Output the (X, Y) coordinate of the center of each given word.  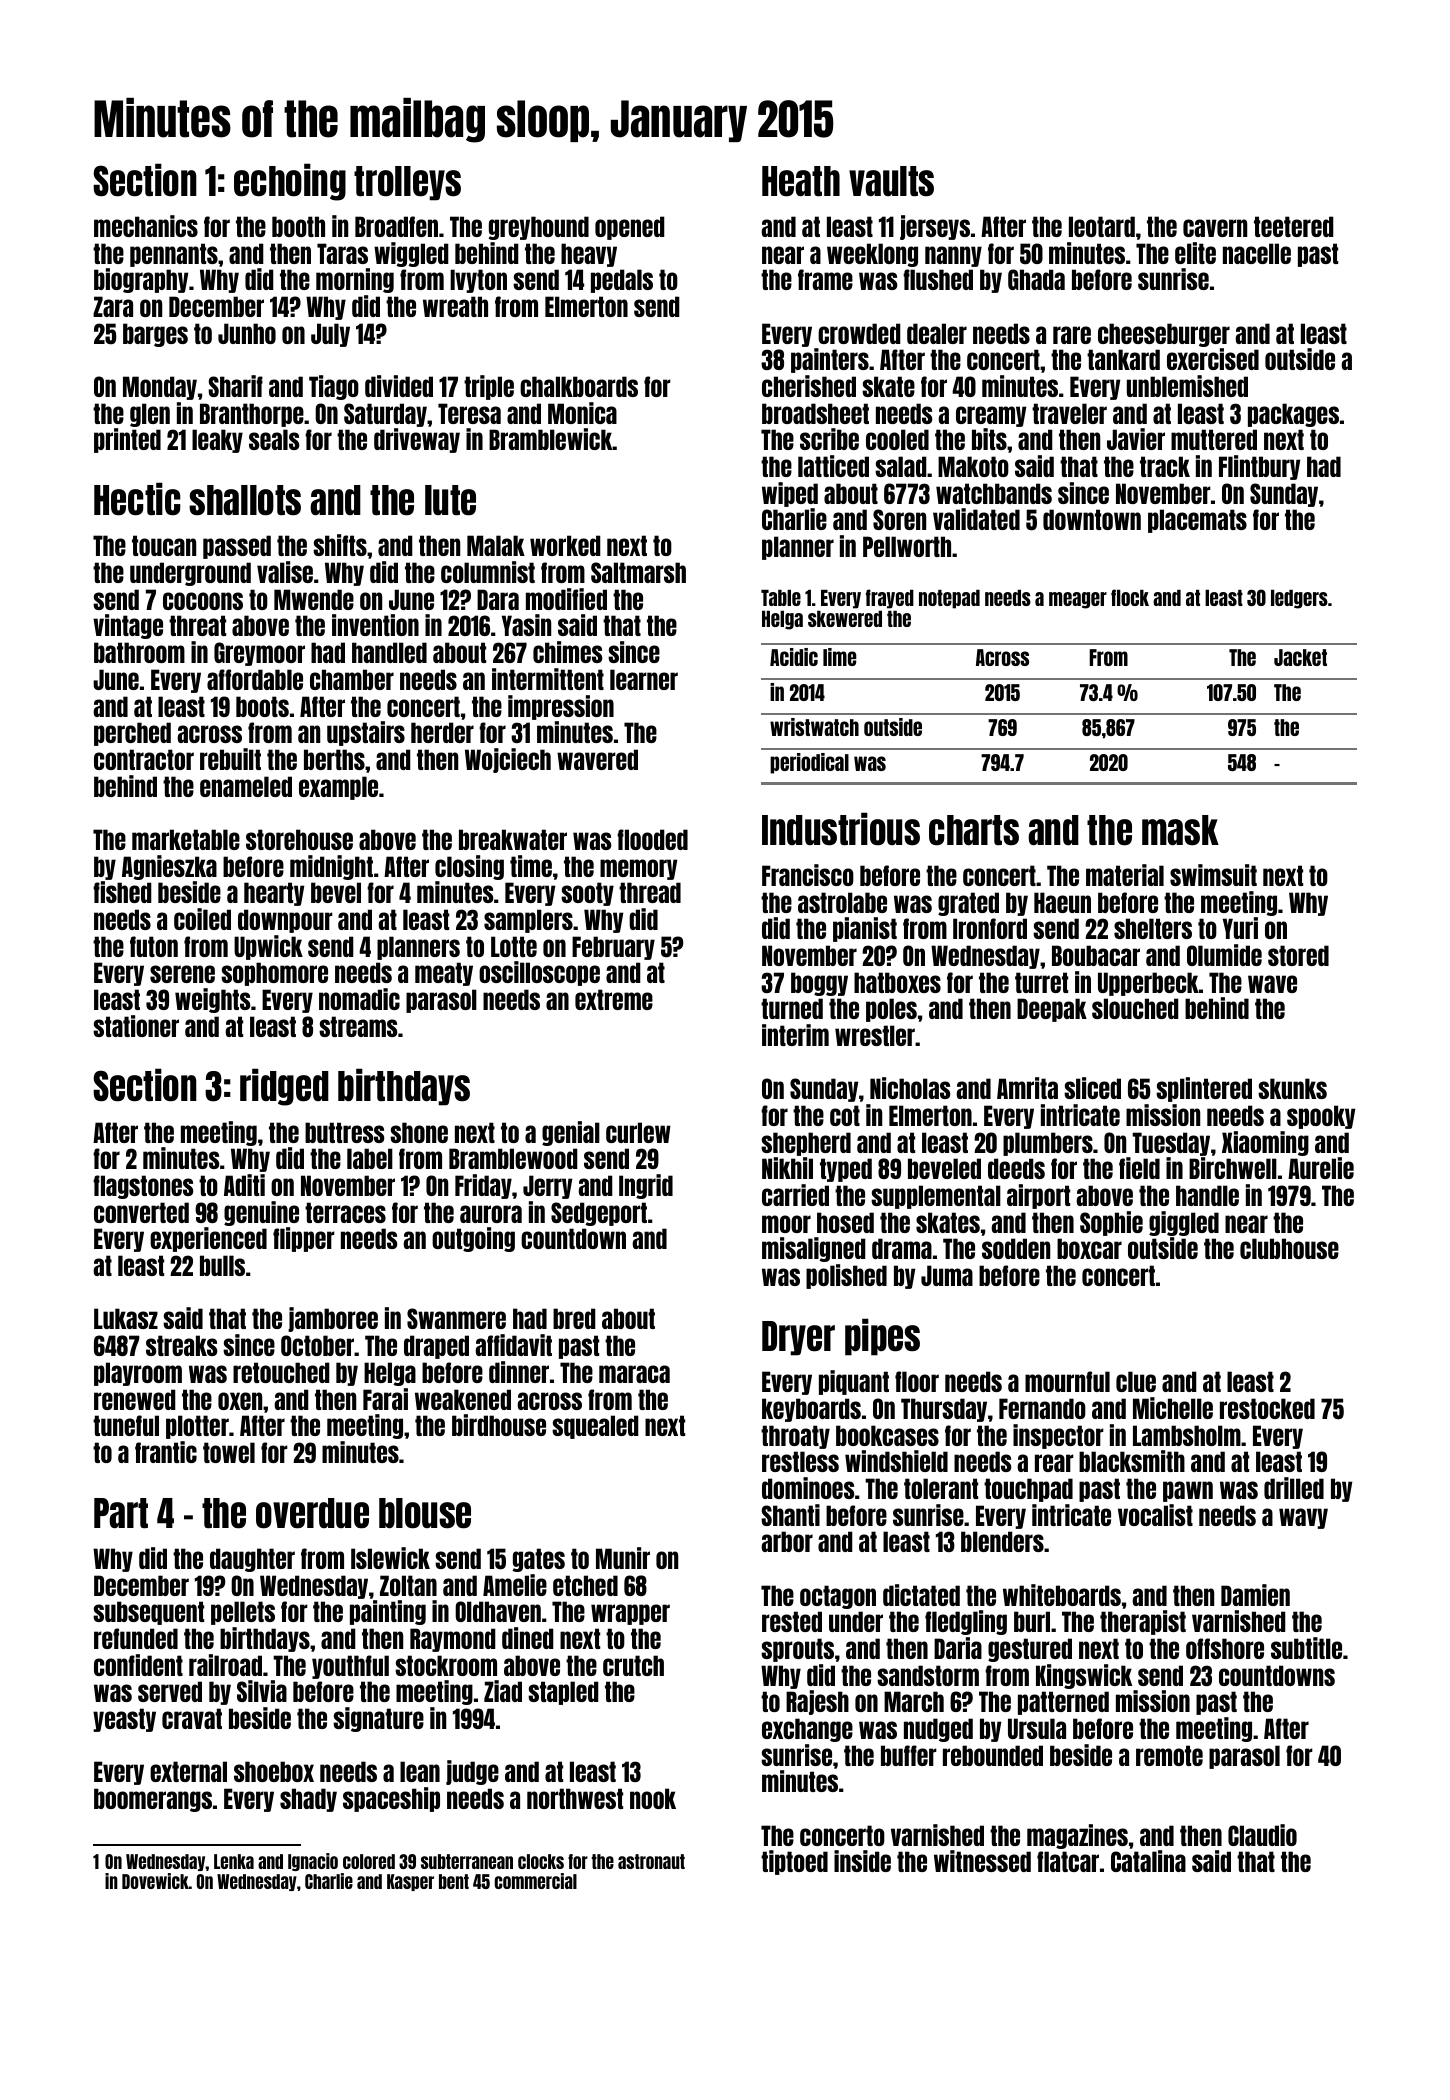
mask (1180, 830)
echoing (290, 182)
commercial (535, 1881)
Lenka (234, 1861)
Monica (582, 413)
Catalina (1148, 1861)
